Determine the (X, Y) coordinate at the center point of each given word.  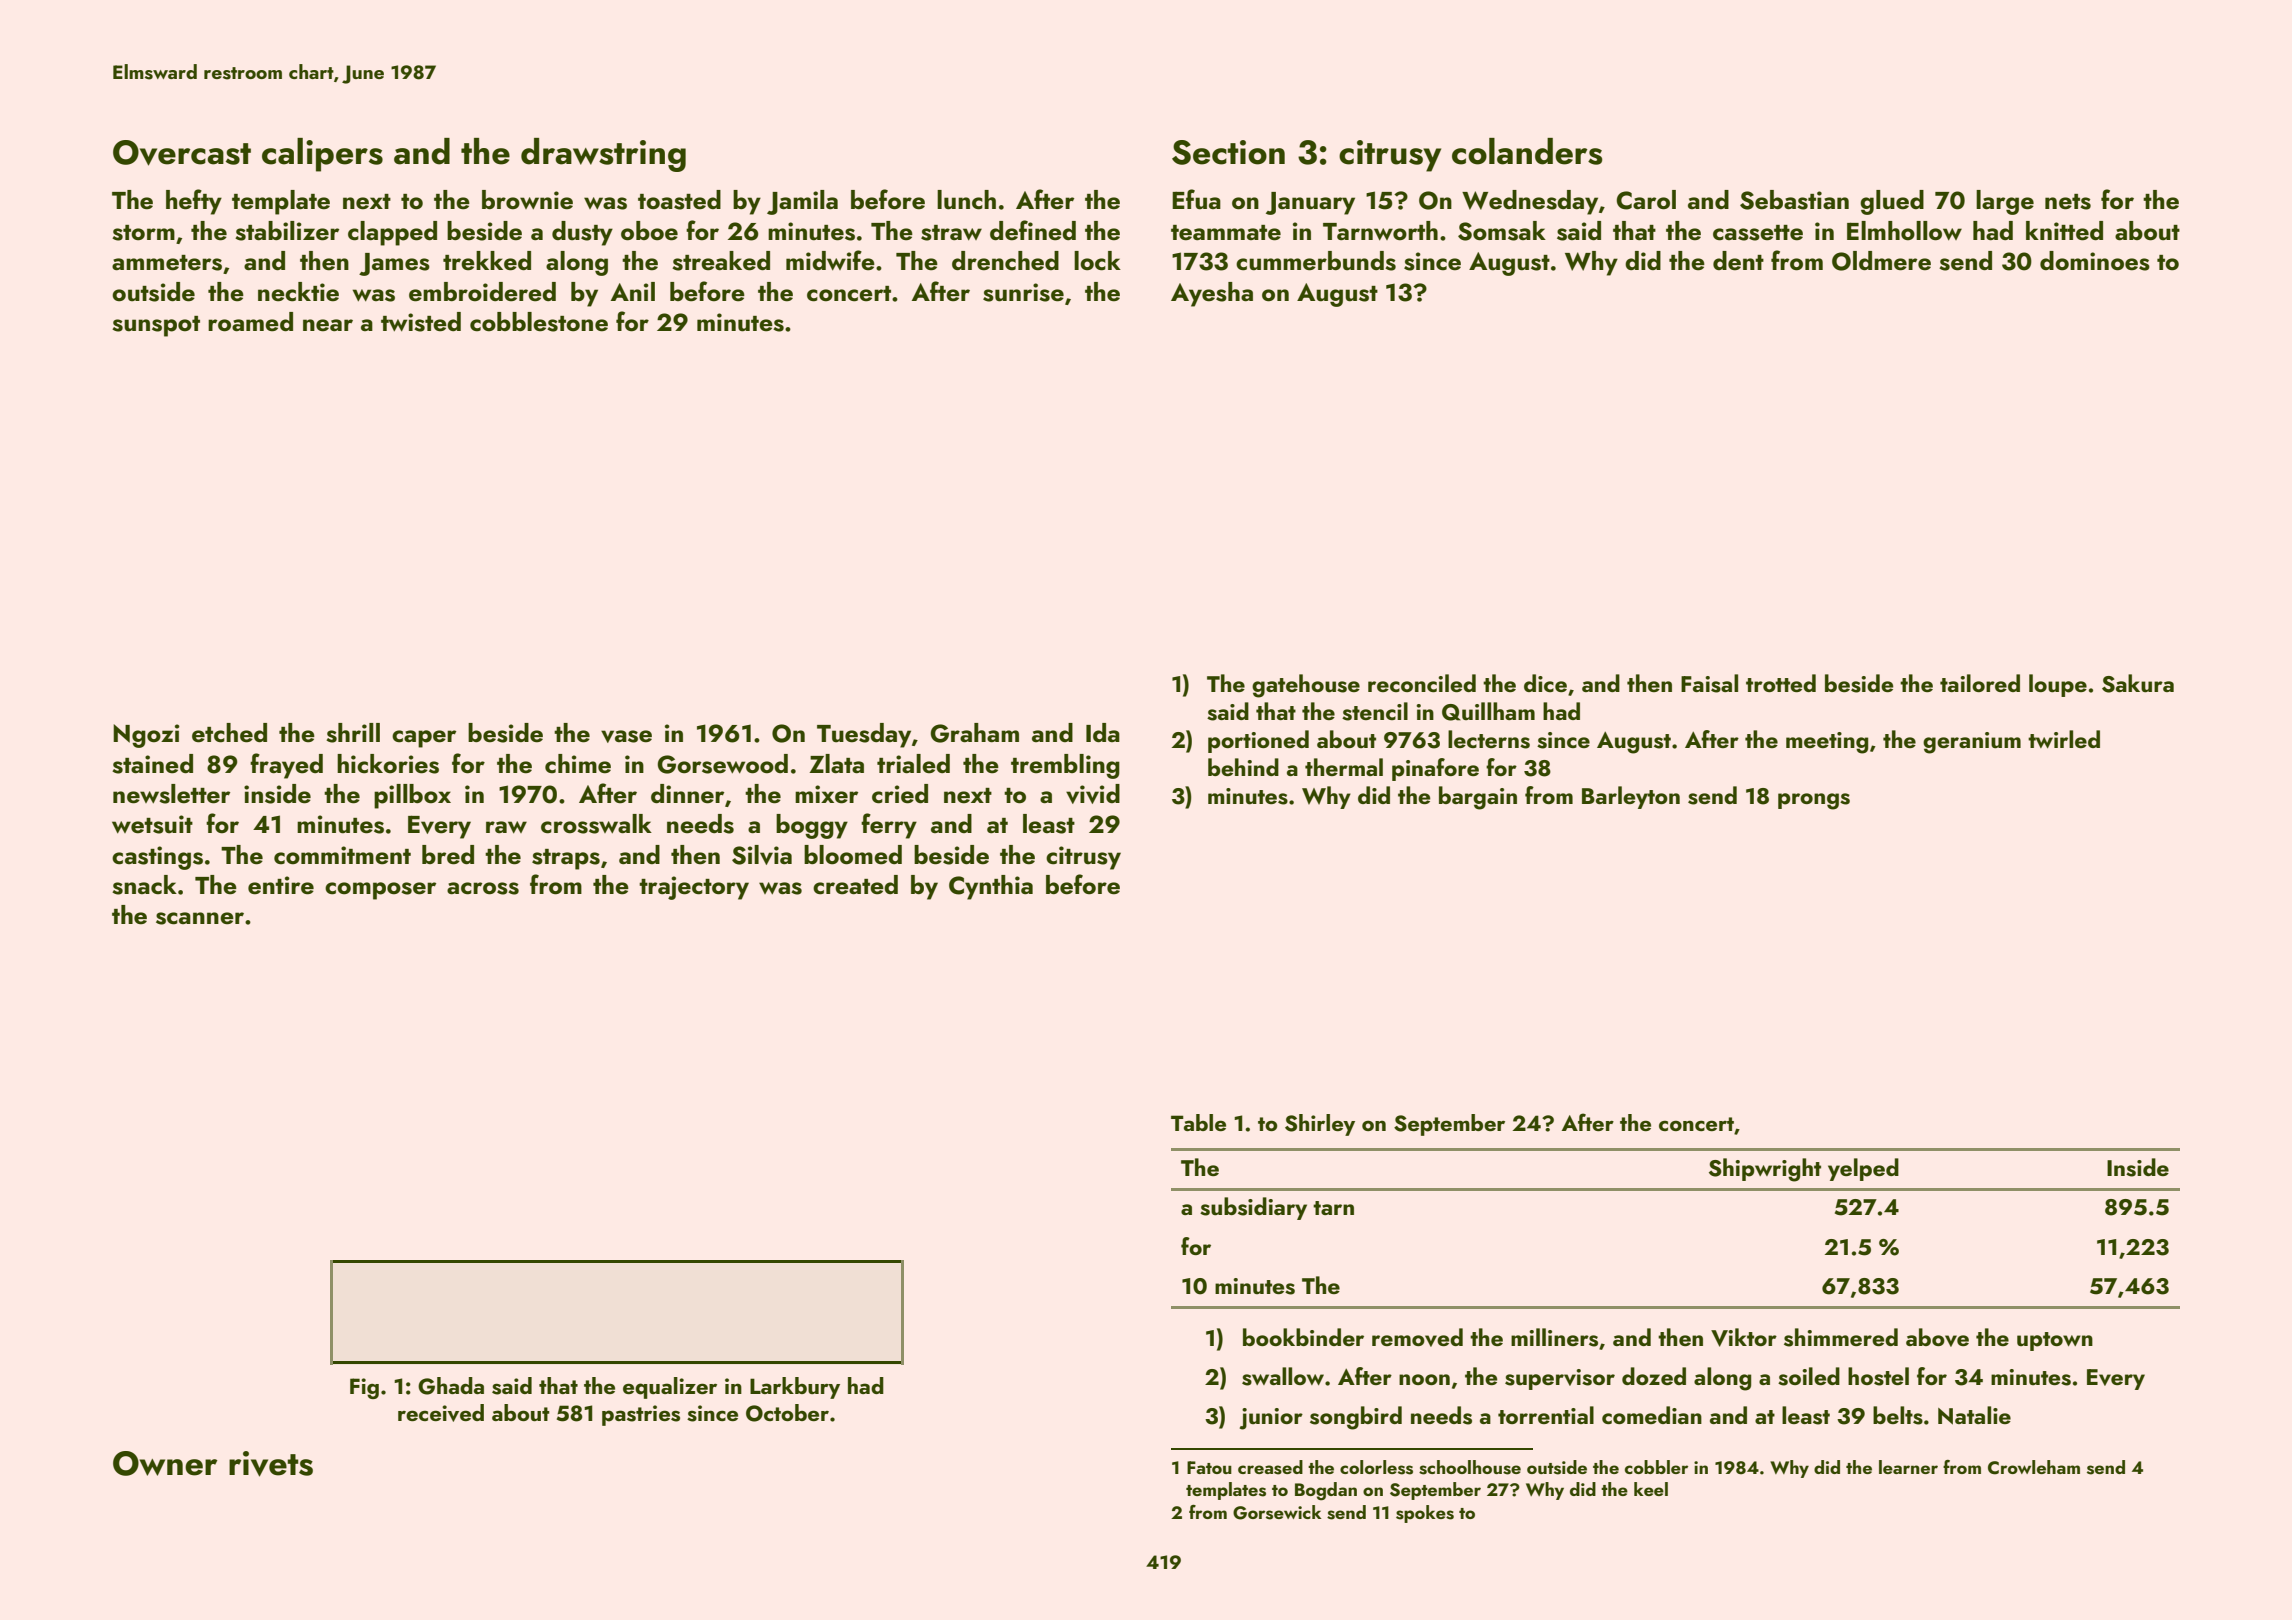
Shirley (1320, 1125)
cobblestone (539, 322)
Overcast (182, 153)
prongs (1814, 801)
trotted (1781, 683)
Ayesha (1212, 294)
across (483, 888)
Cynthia (991, 887)
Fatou (1209, 1467)
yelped (1863, 1169)
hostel (1878, 1376)
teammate (1226, 233)
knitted (2064, 231)
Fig (364, 1388)
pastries (641, 1415)
